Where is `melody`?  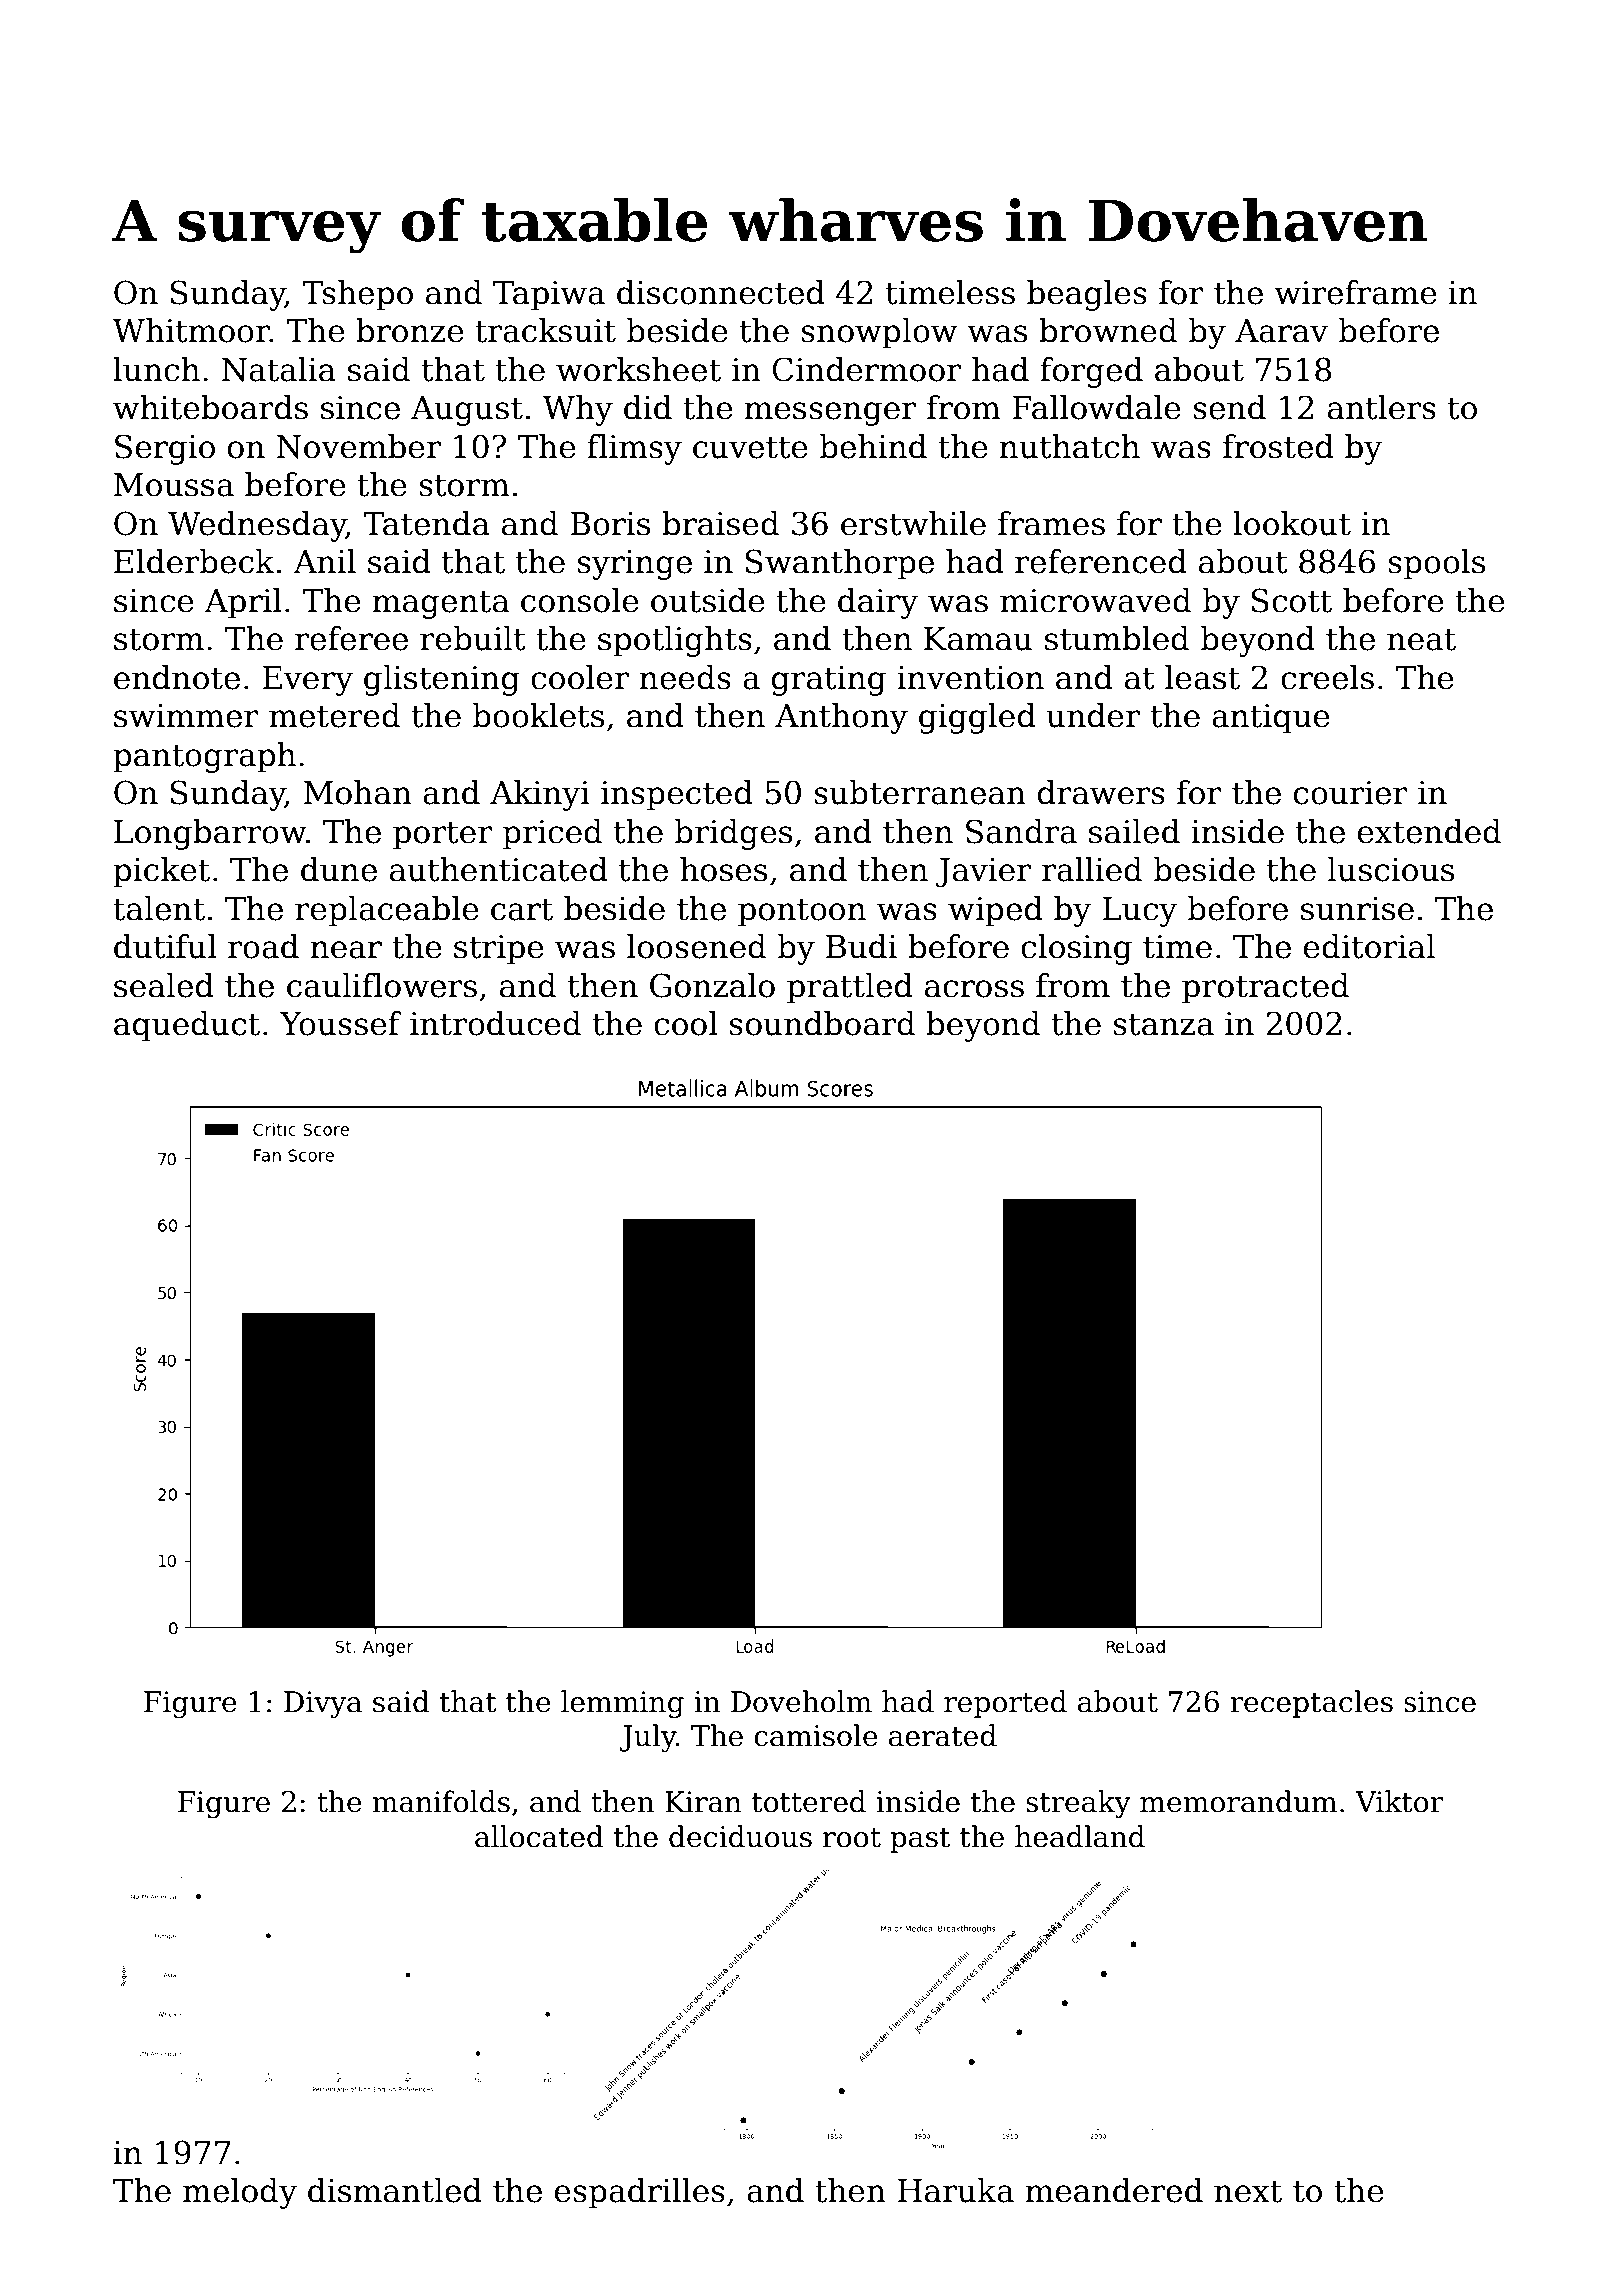 melody is located at coordinates (240, 2193).
